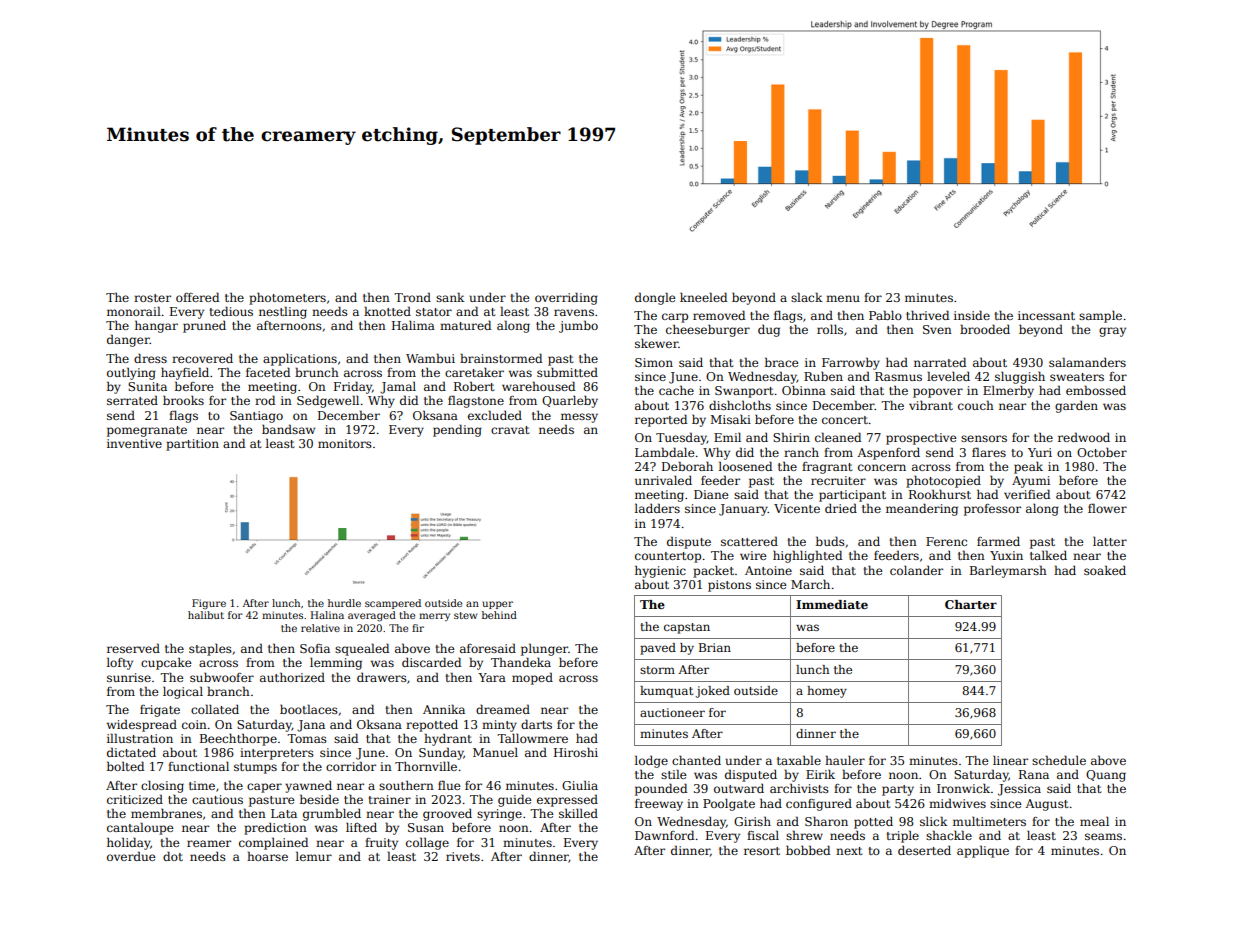 This screenshot has height=952, width=1233. Describe the element at coordinates (389, 799) in the screenshot. I see `trainer` at that location.
